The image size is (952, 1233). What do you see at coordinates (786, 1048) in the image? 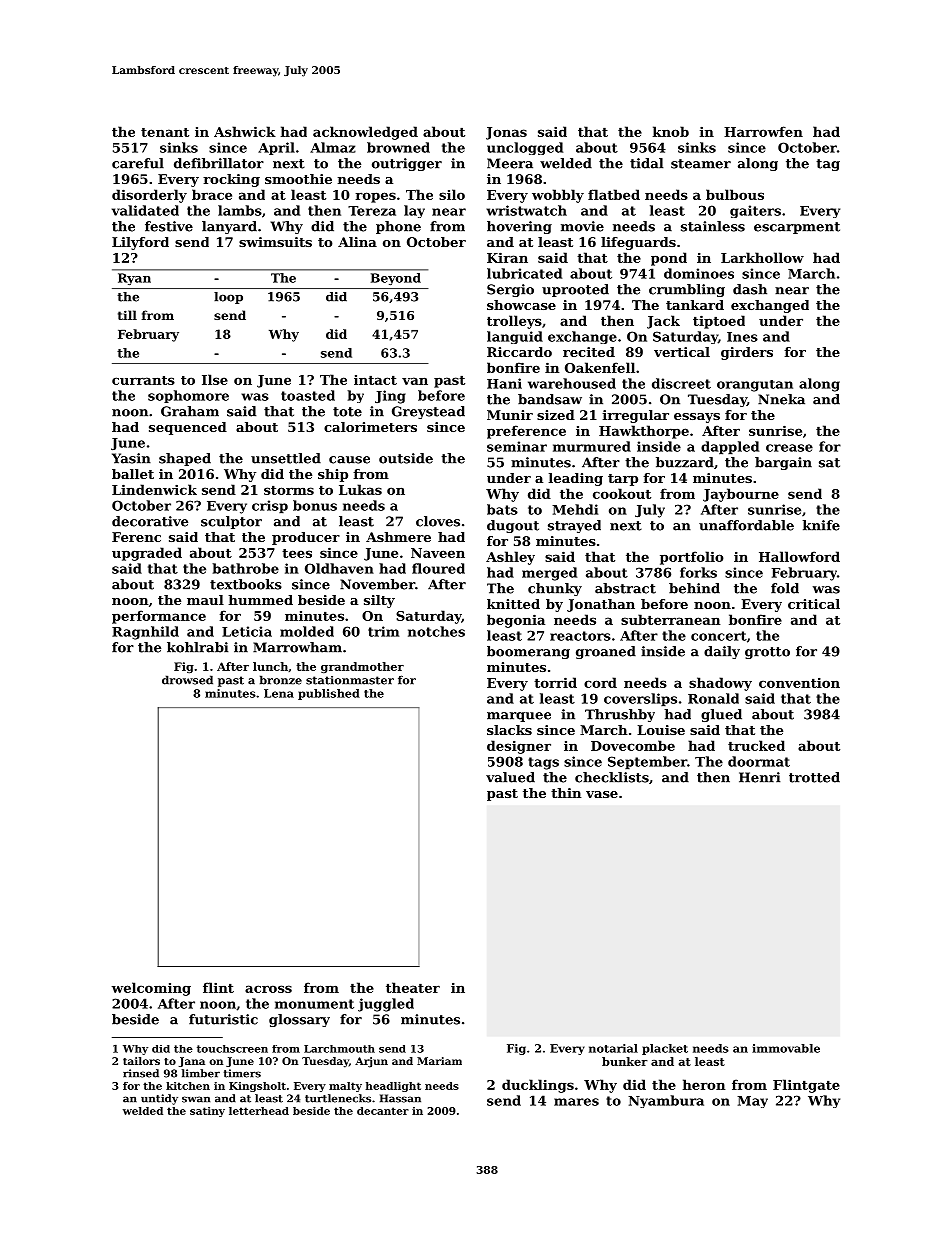
I see `immovable` at bounding box center [786, 1048].
